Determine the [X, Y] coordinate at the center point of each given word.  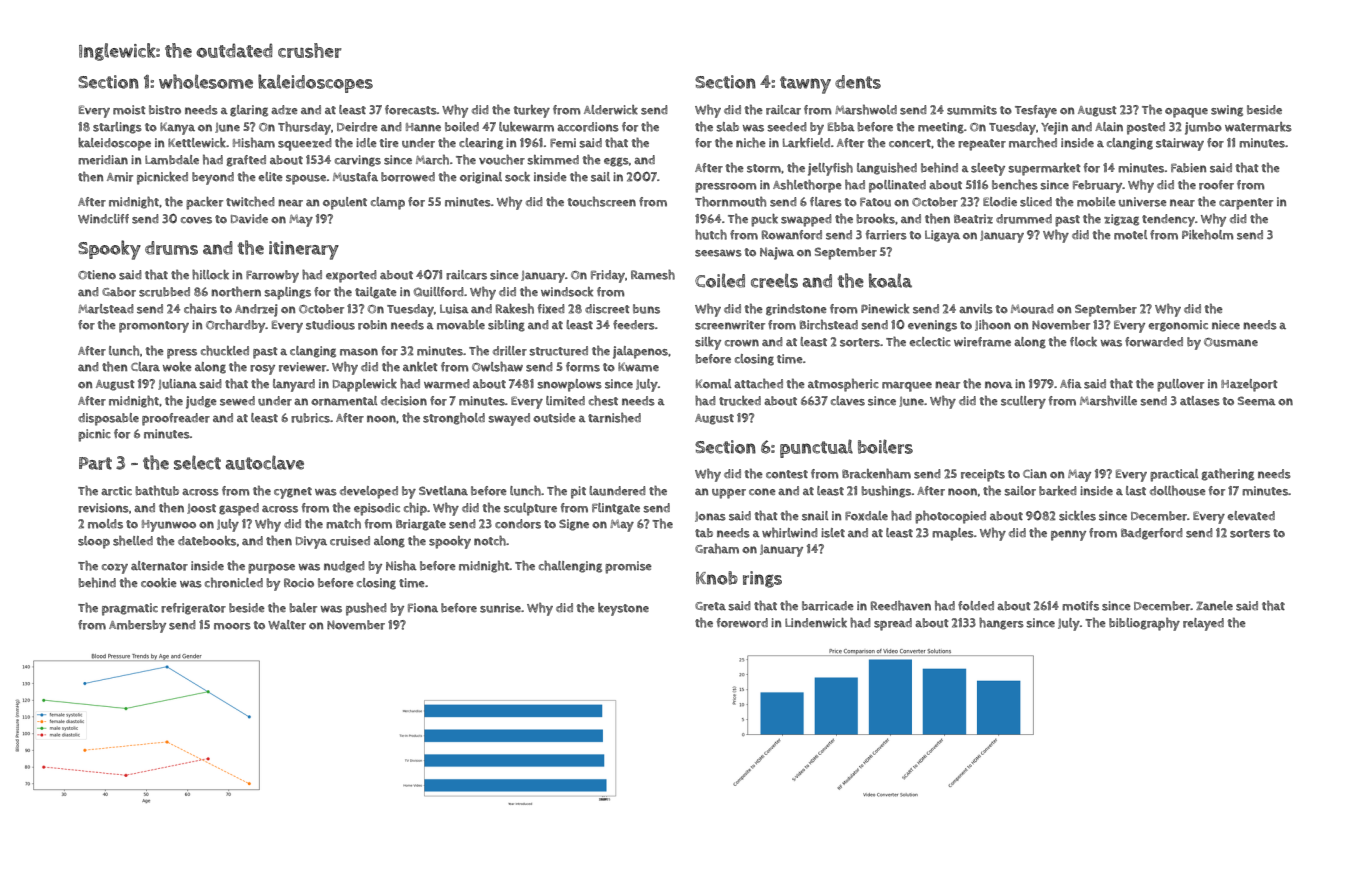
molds [105, 524]
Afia [1071, 383]
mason [359, 352]
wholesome [206, 81]
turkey [531, 111]
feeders [634, 325]
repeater [982, 145]
